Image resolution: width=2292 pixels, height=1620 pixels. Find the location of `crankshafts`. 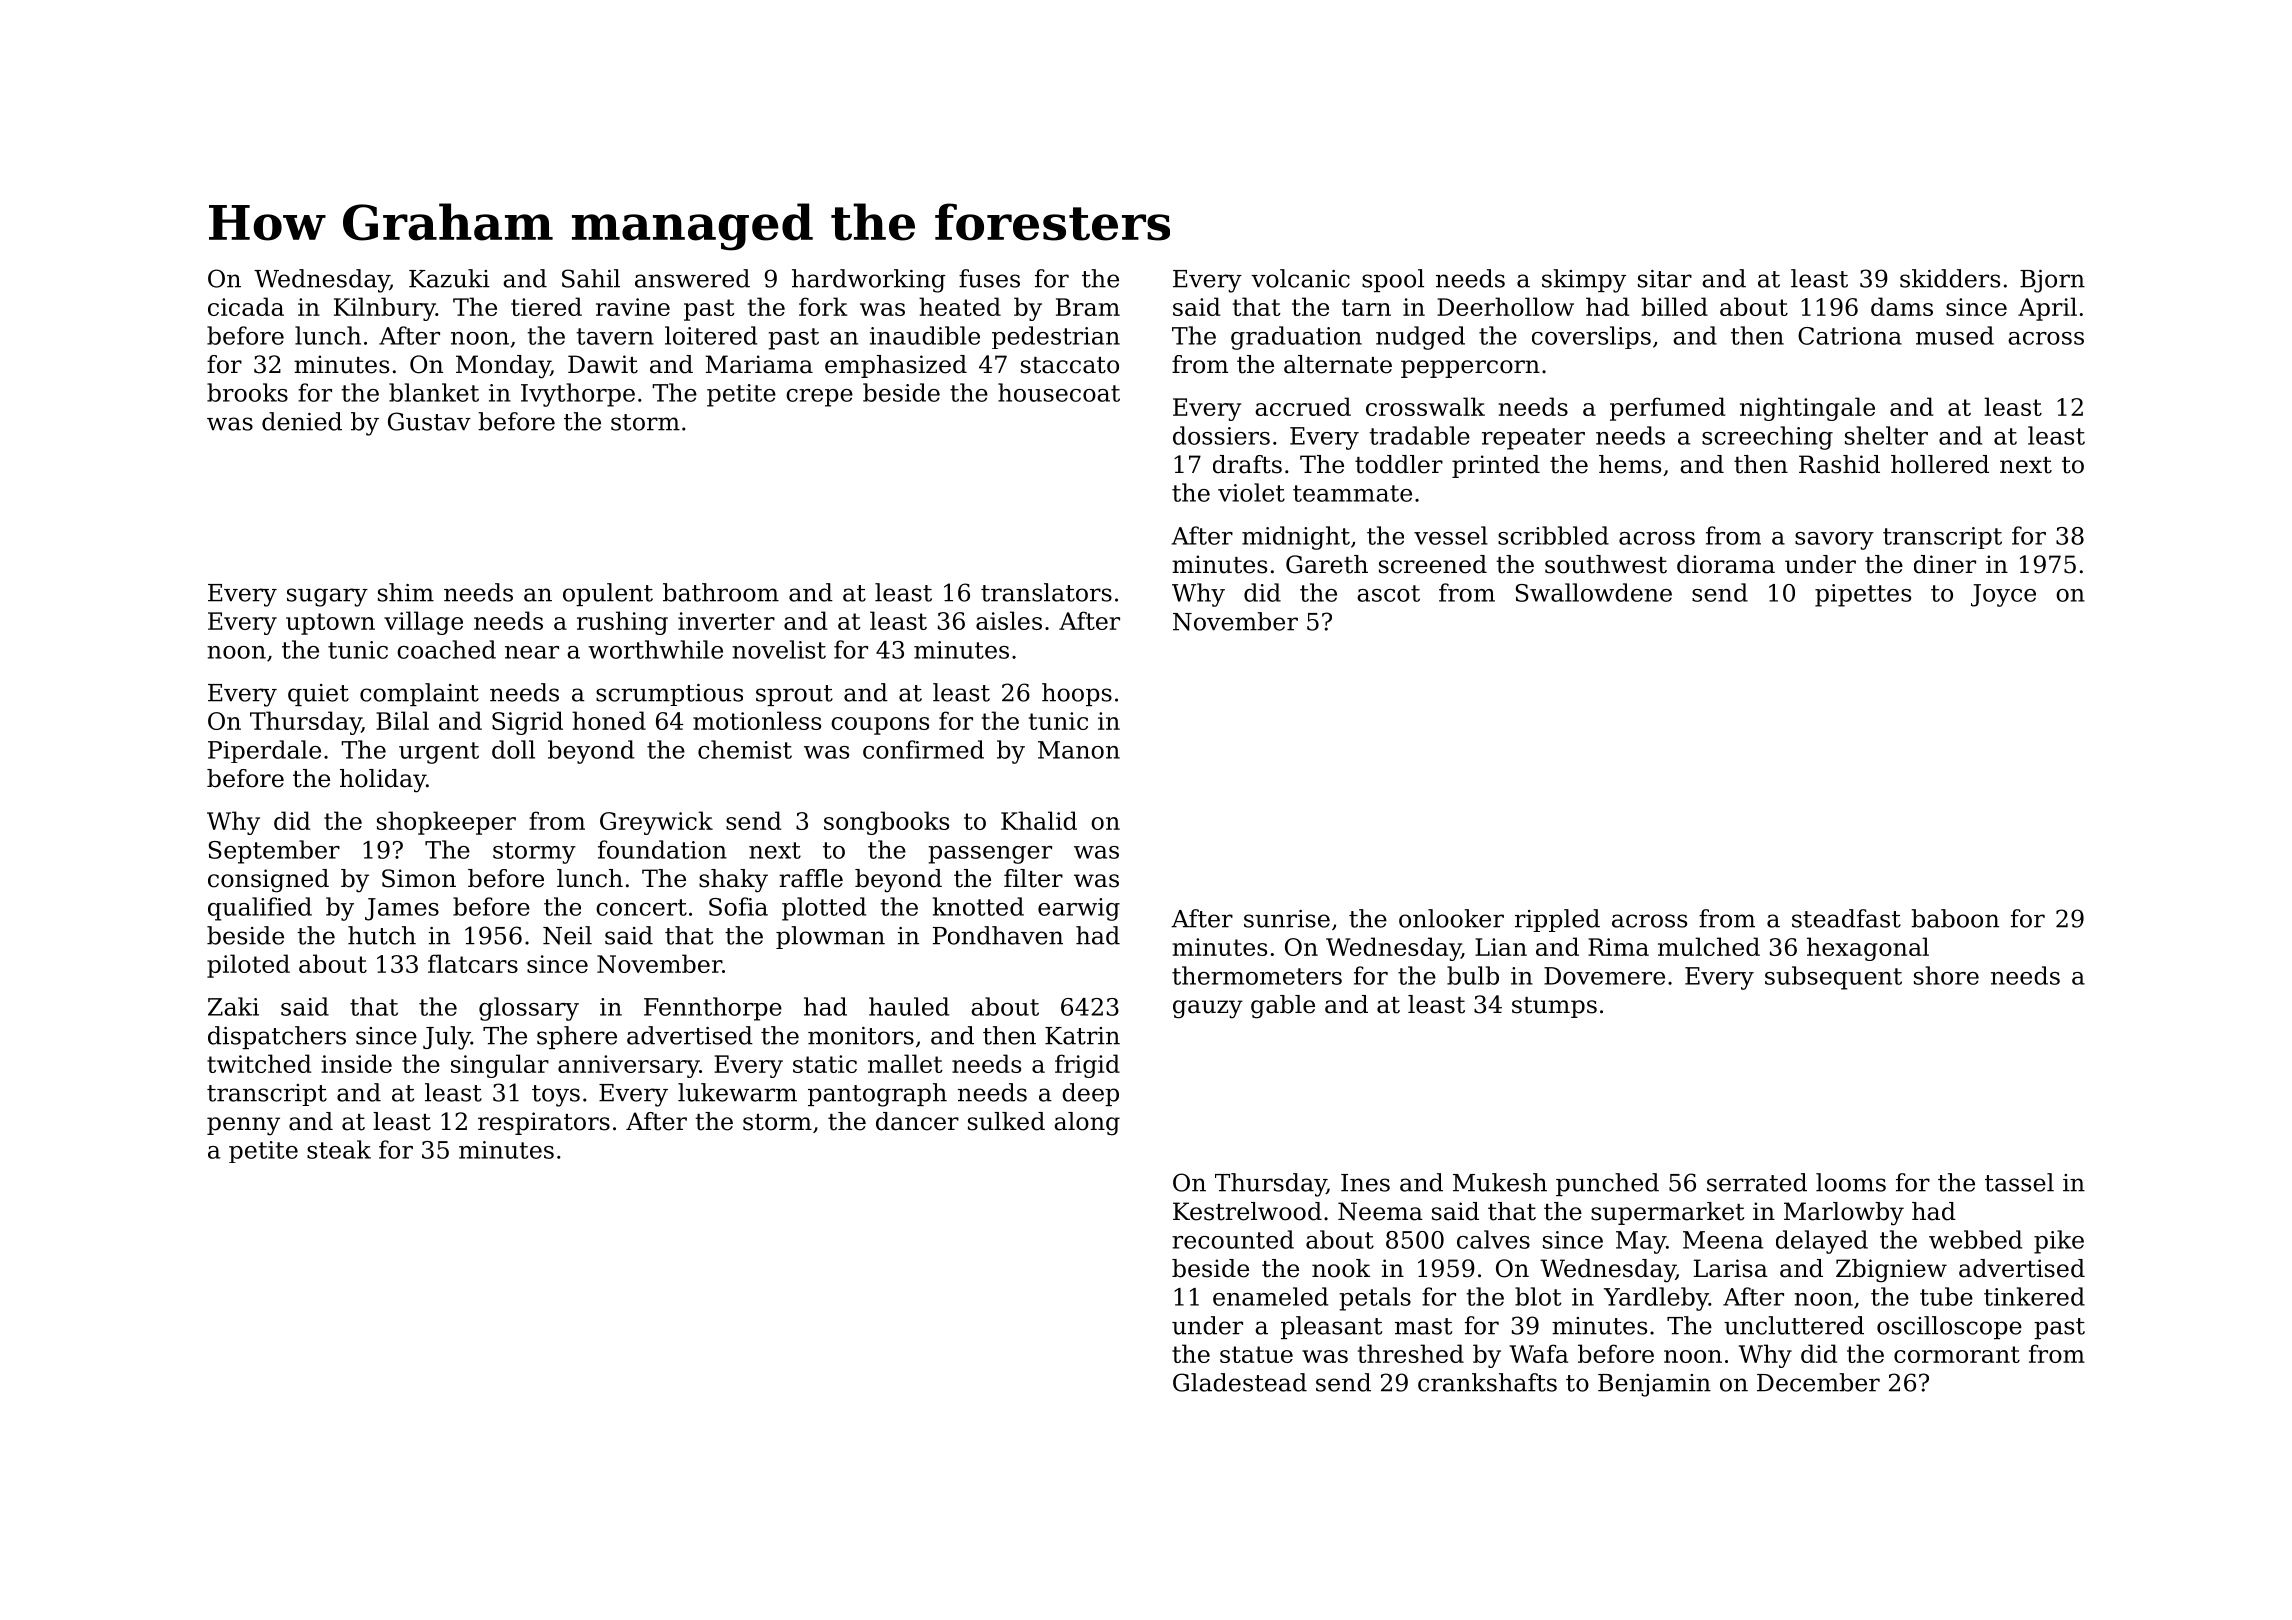

crankshafts is located at coordinates (1487, 1382).
